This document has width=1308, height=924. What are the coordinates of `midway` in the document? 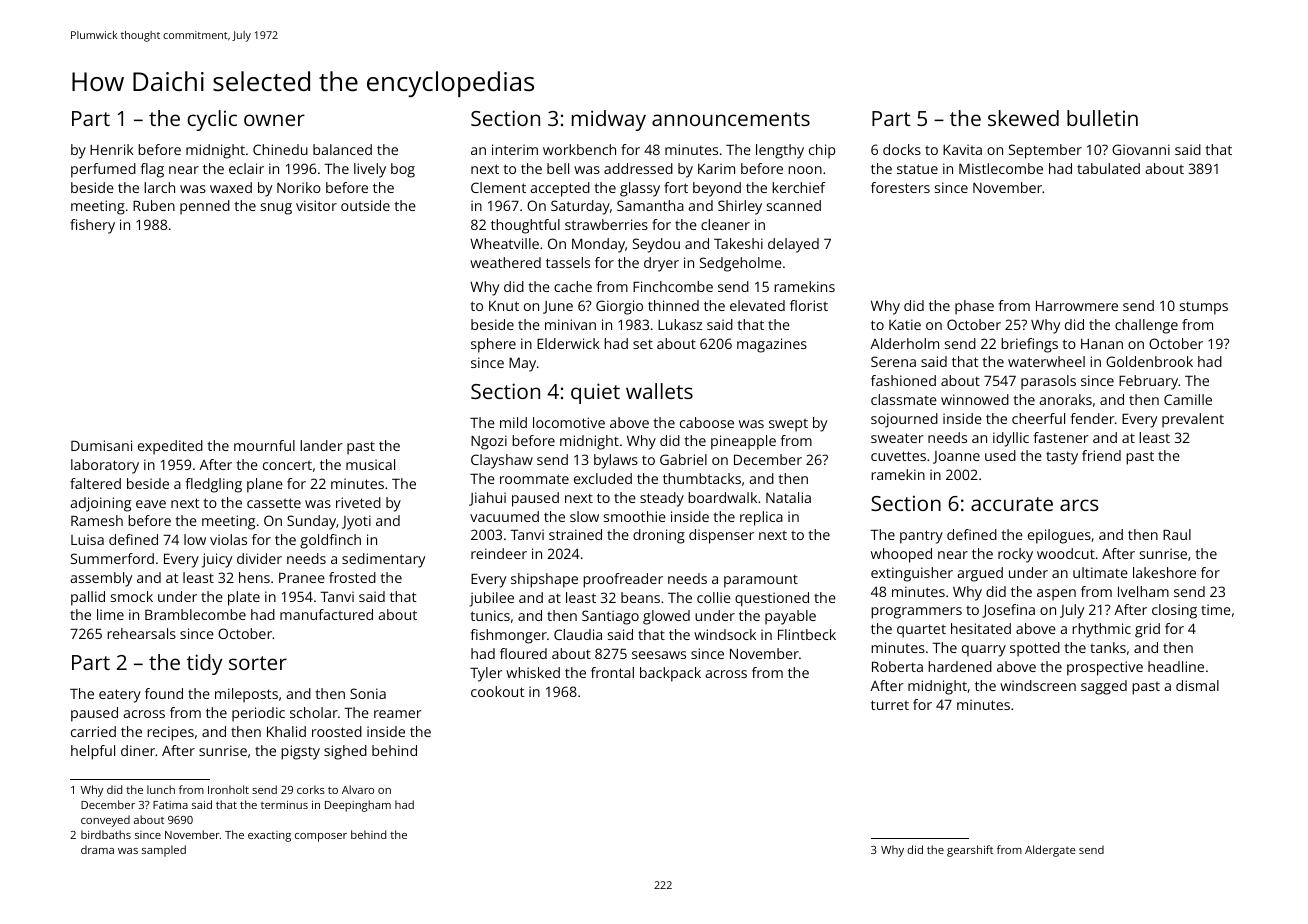 It's located at (609, 120).
